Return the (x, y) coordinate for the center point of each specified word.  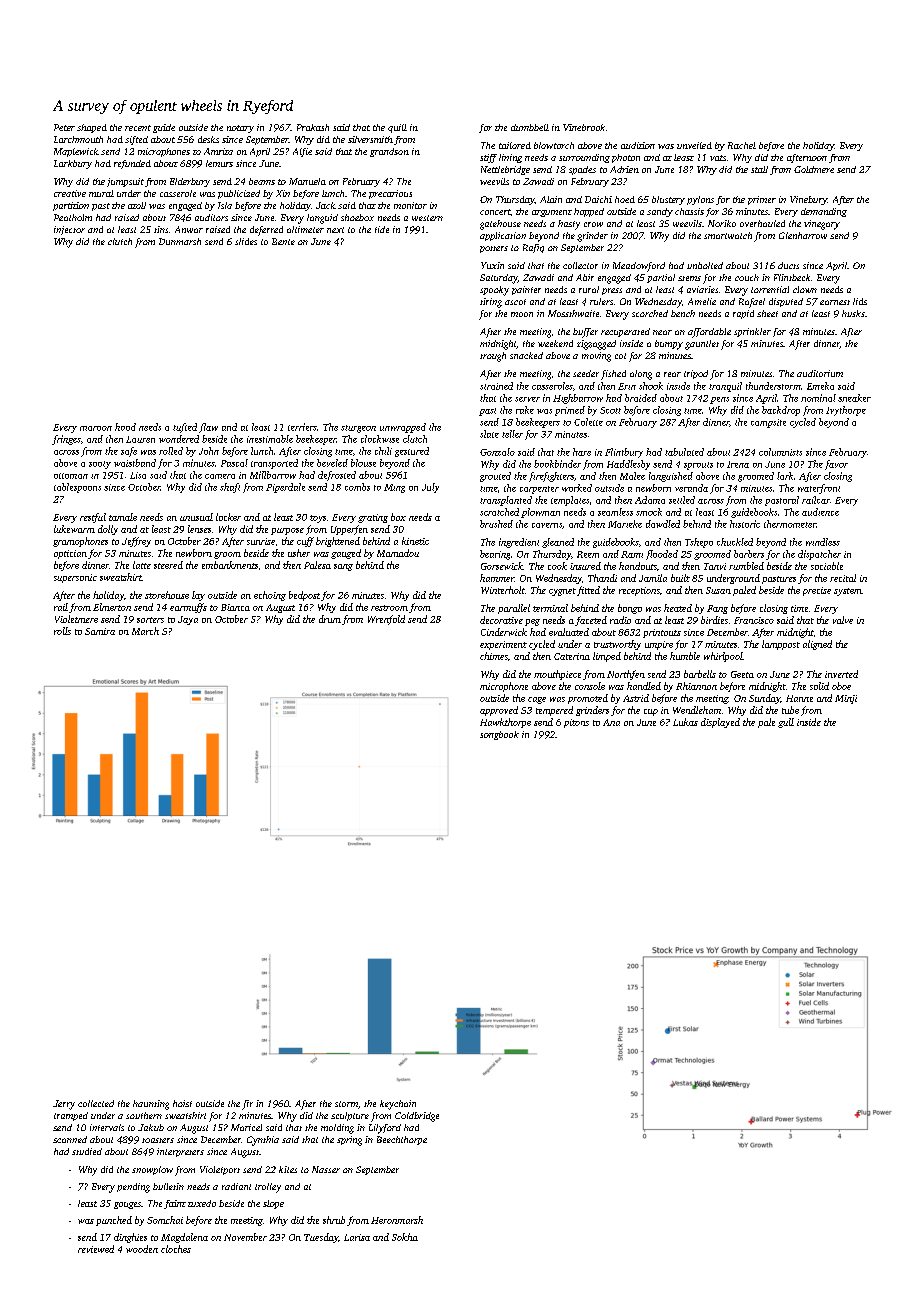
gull (786, 723)
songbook (499, 735)
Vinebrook (584, 127)
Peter (64, 127)
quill (397, 128)
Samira (100, 631)
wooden (142, 1249)
